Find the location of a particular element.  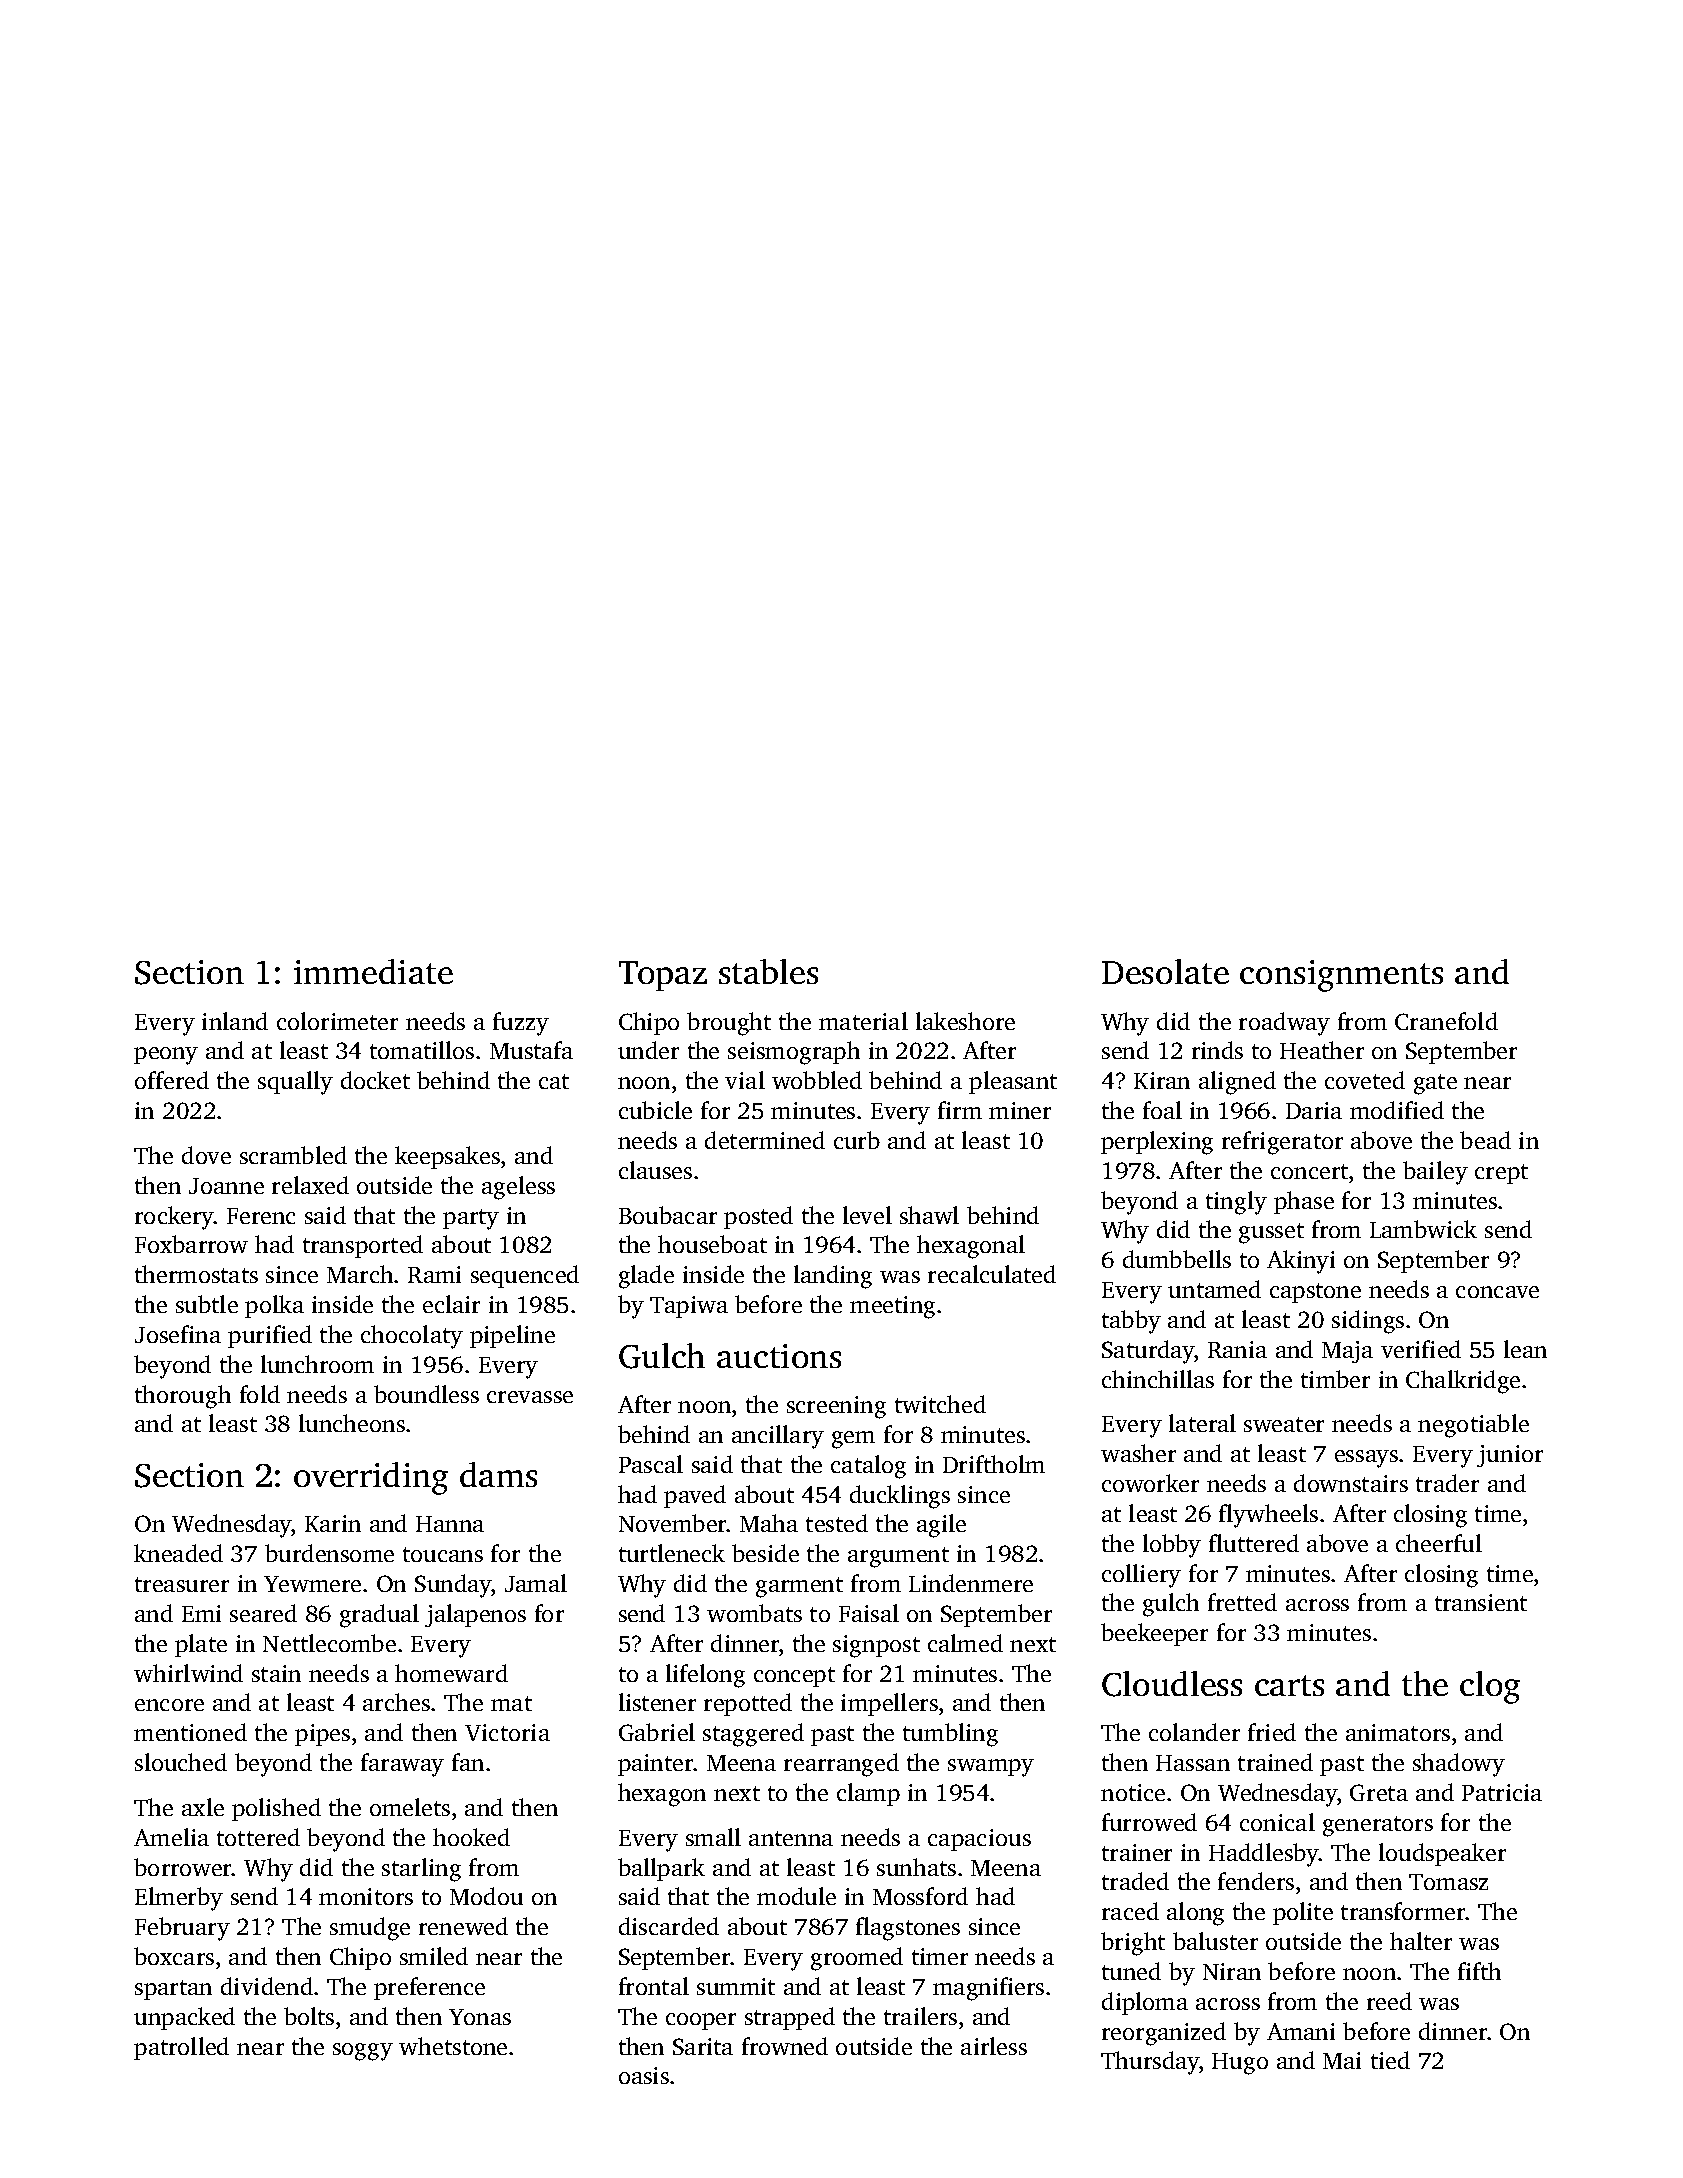

discarded is located at coordinates (669, 1926).
